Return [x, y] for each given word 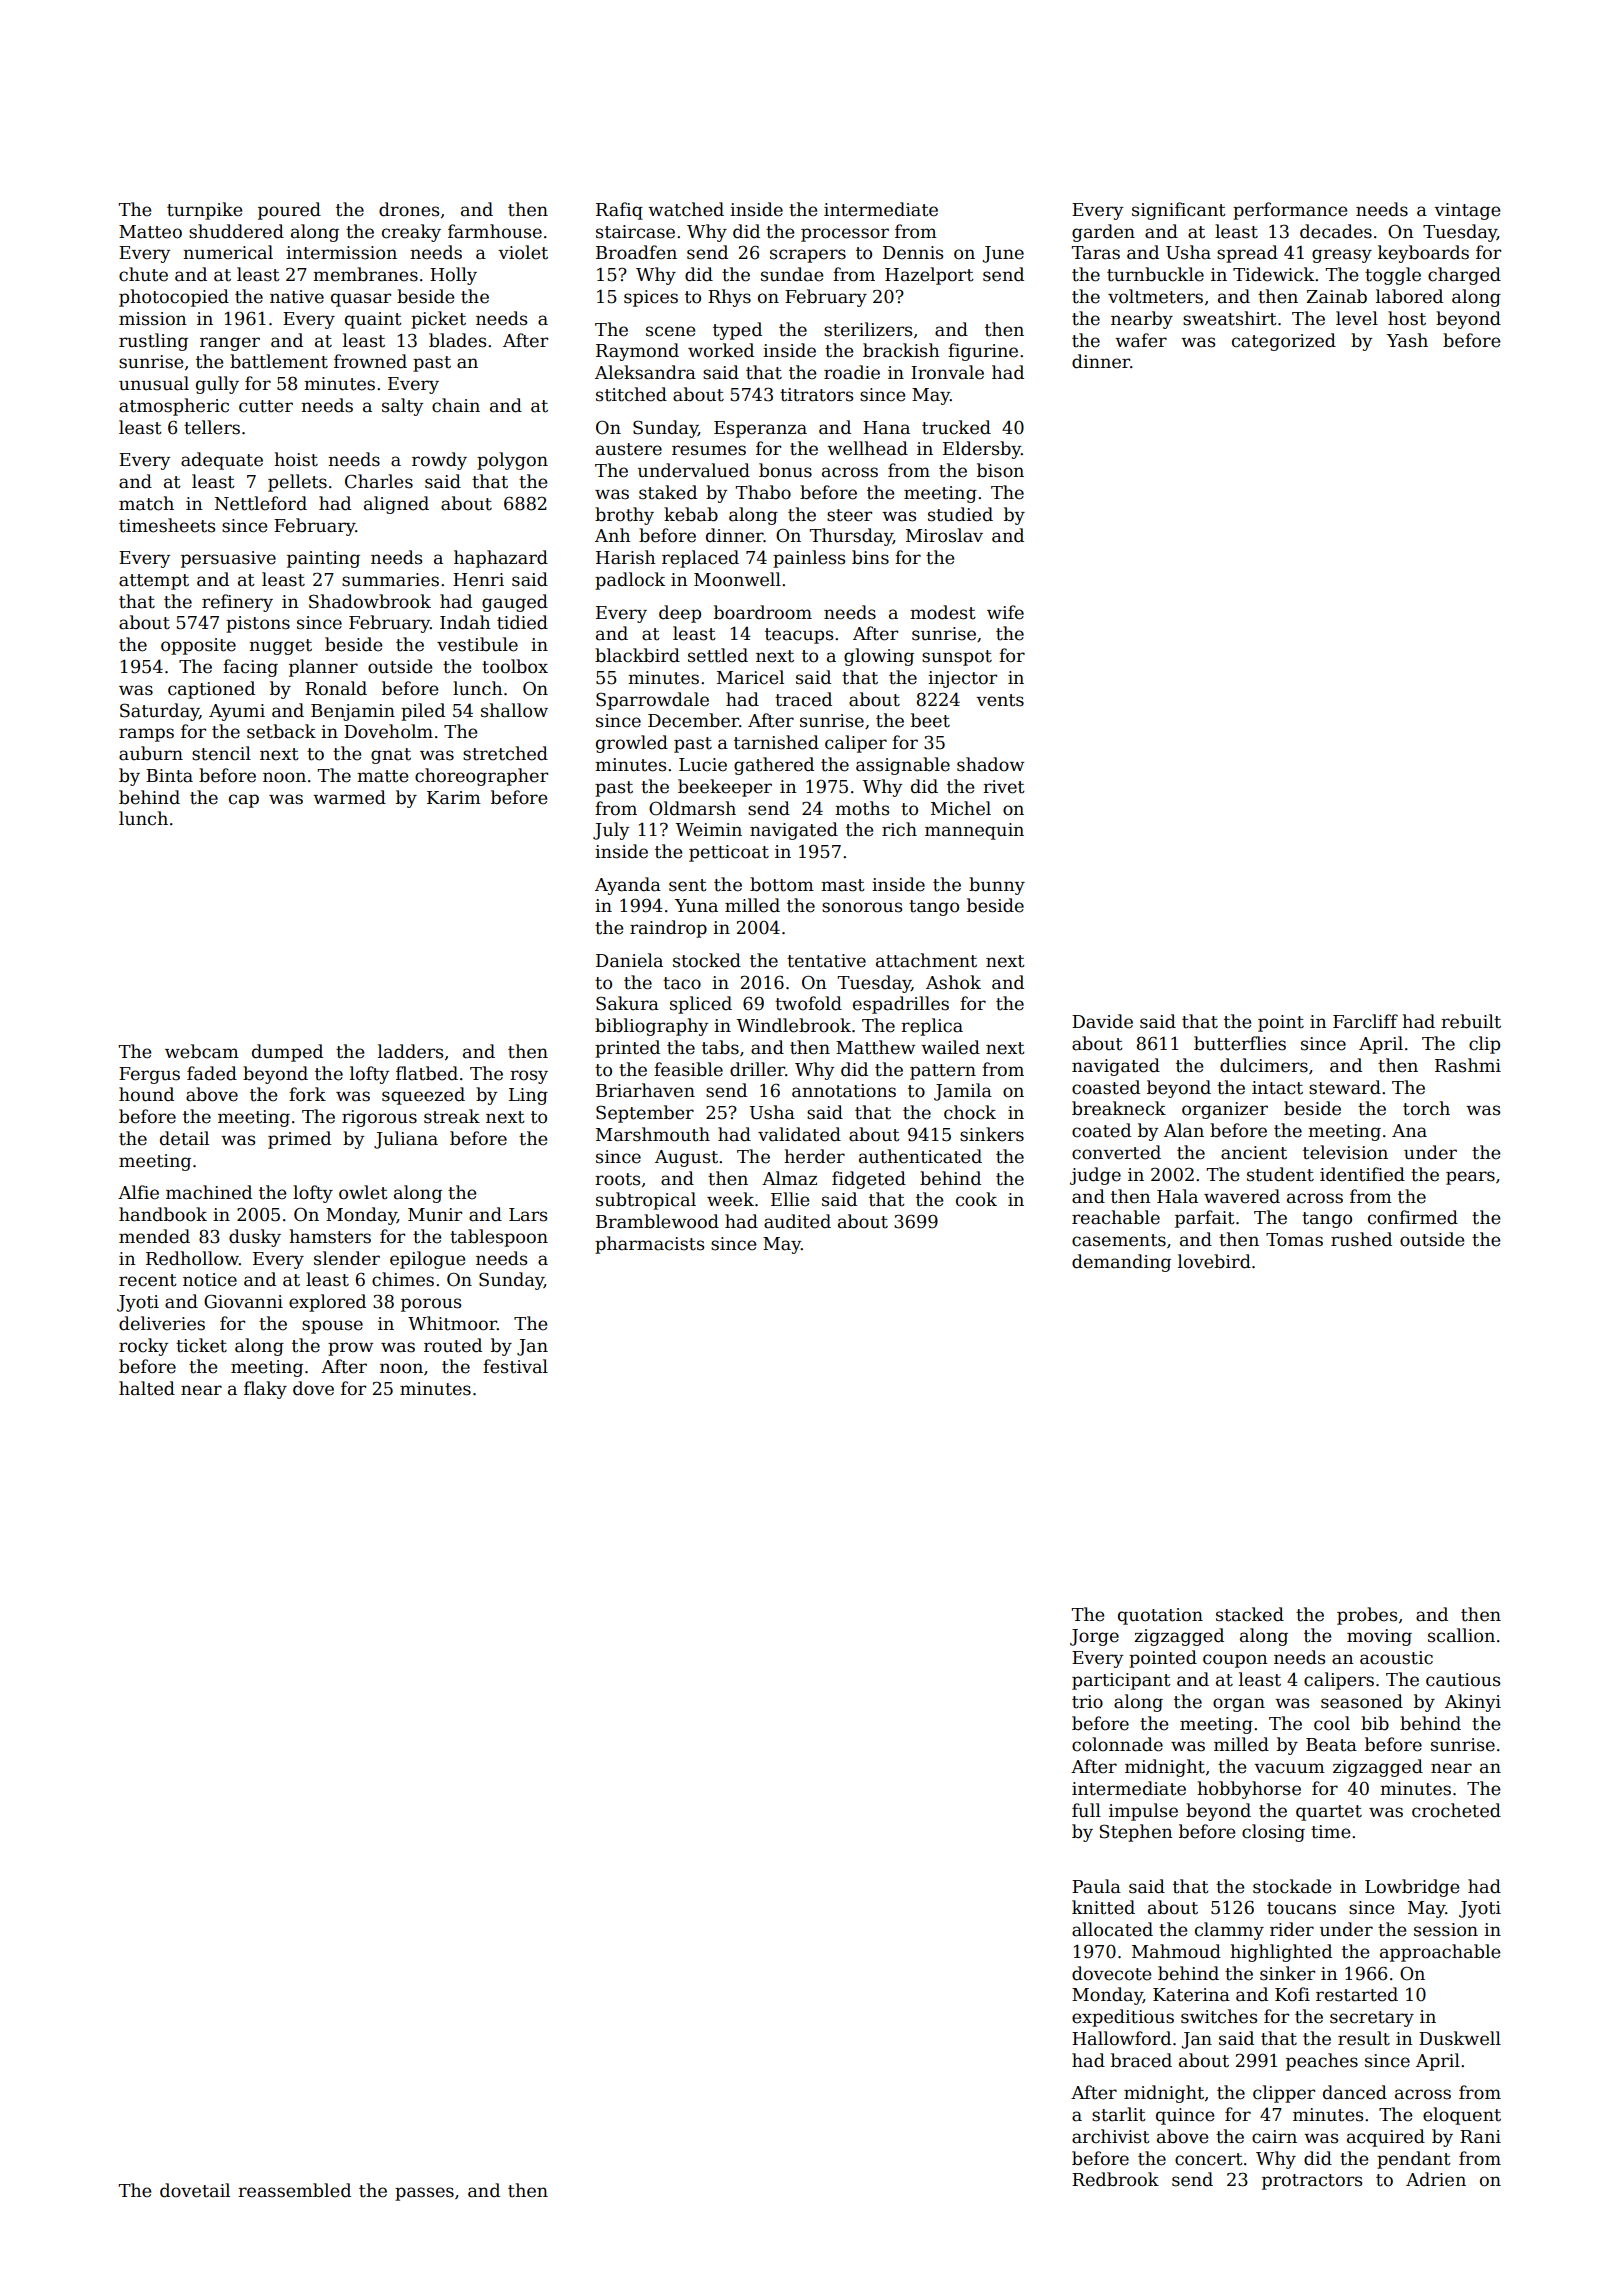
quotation [1160, 1616]
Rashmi [1468, 1065]
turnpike [204, 211]
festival [515, 1366]
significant [1179, 211]
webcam [202, 1051]
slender [347, 1258]
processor [845, 235]
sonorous [862, 907]
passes [424, 2194]
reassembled [294, 2190]
